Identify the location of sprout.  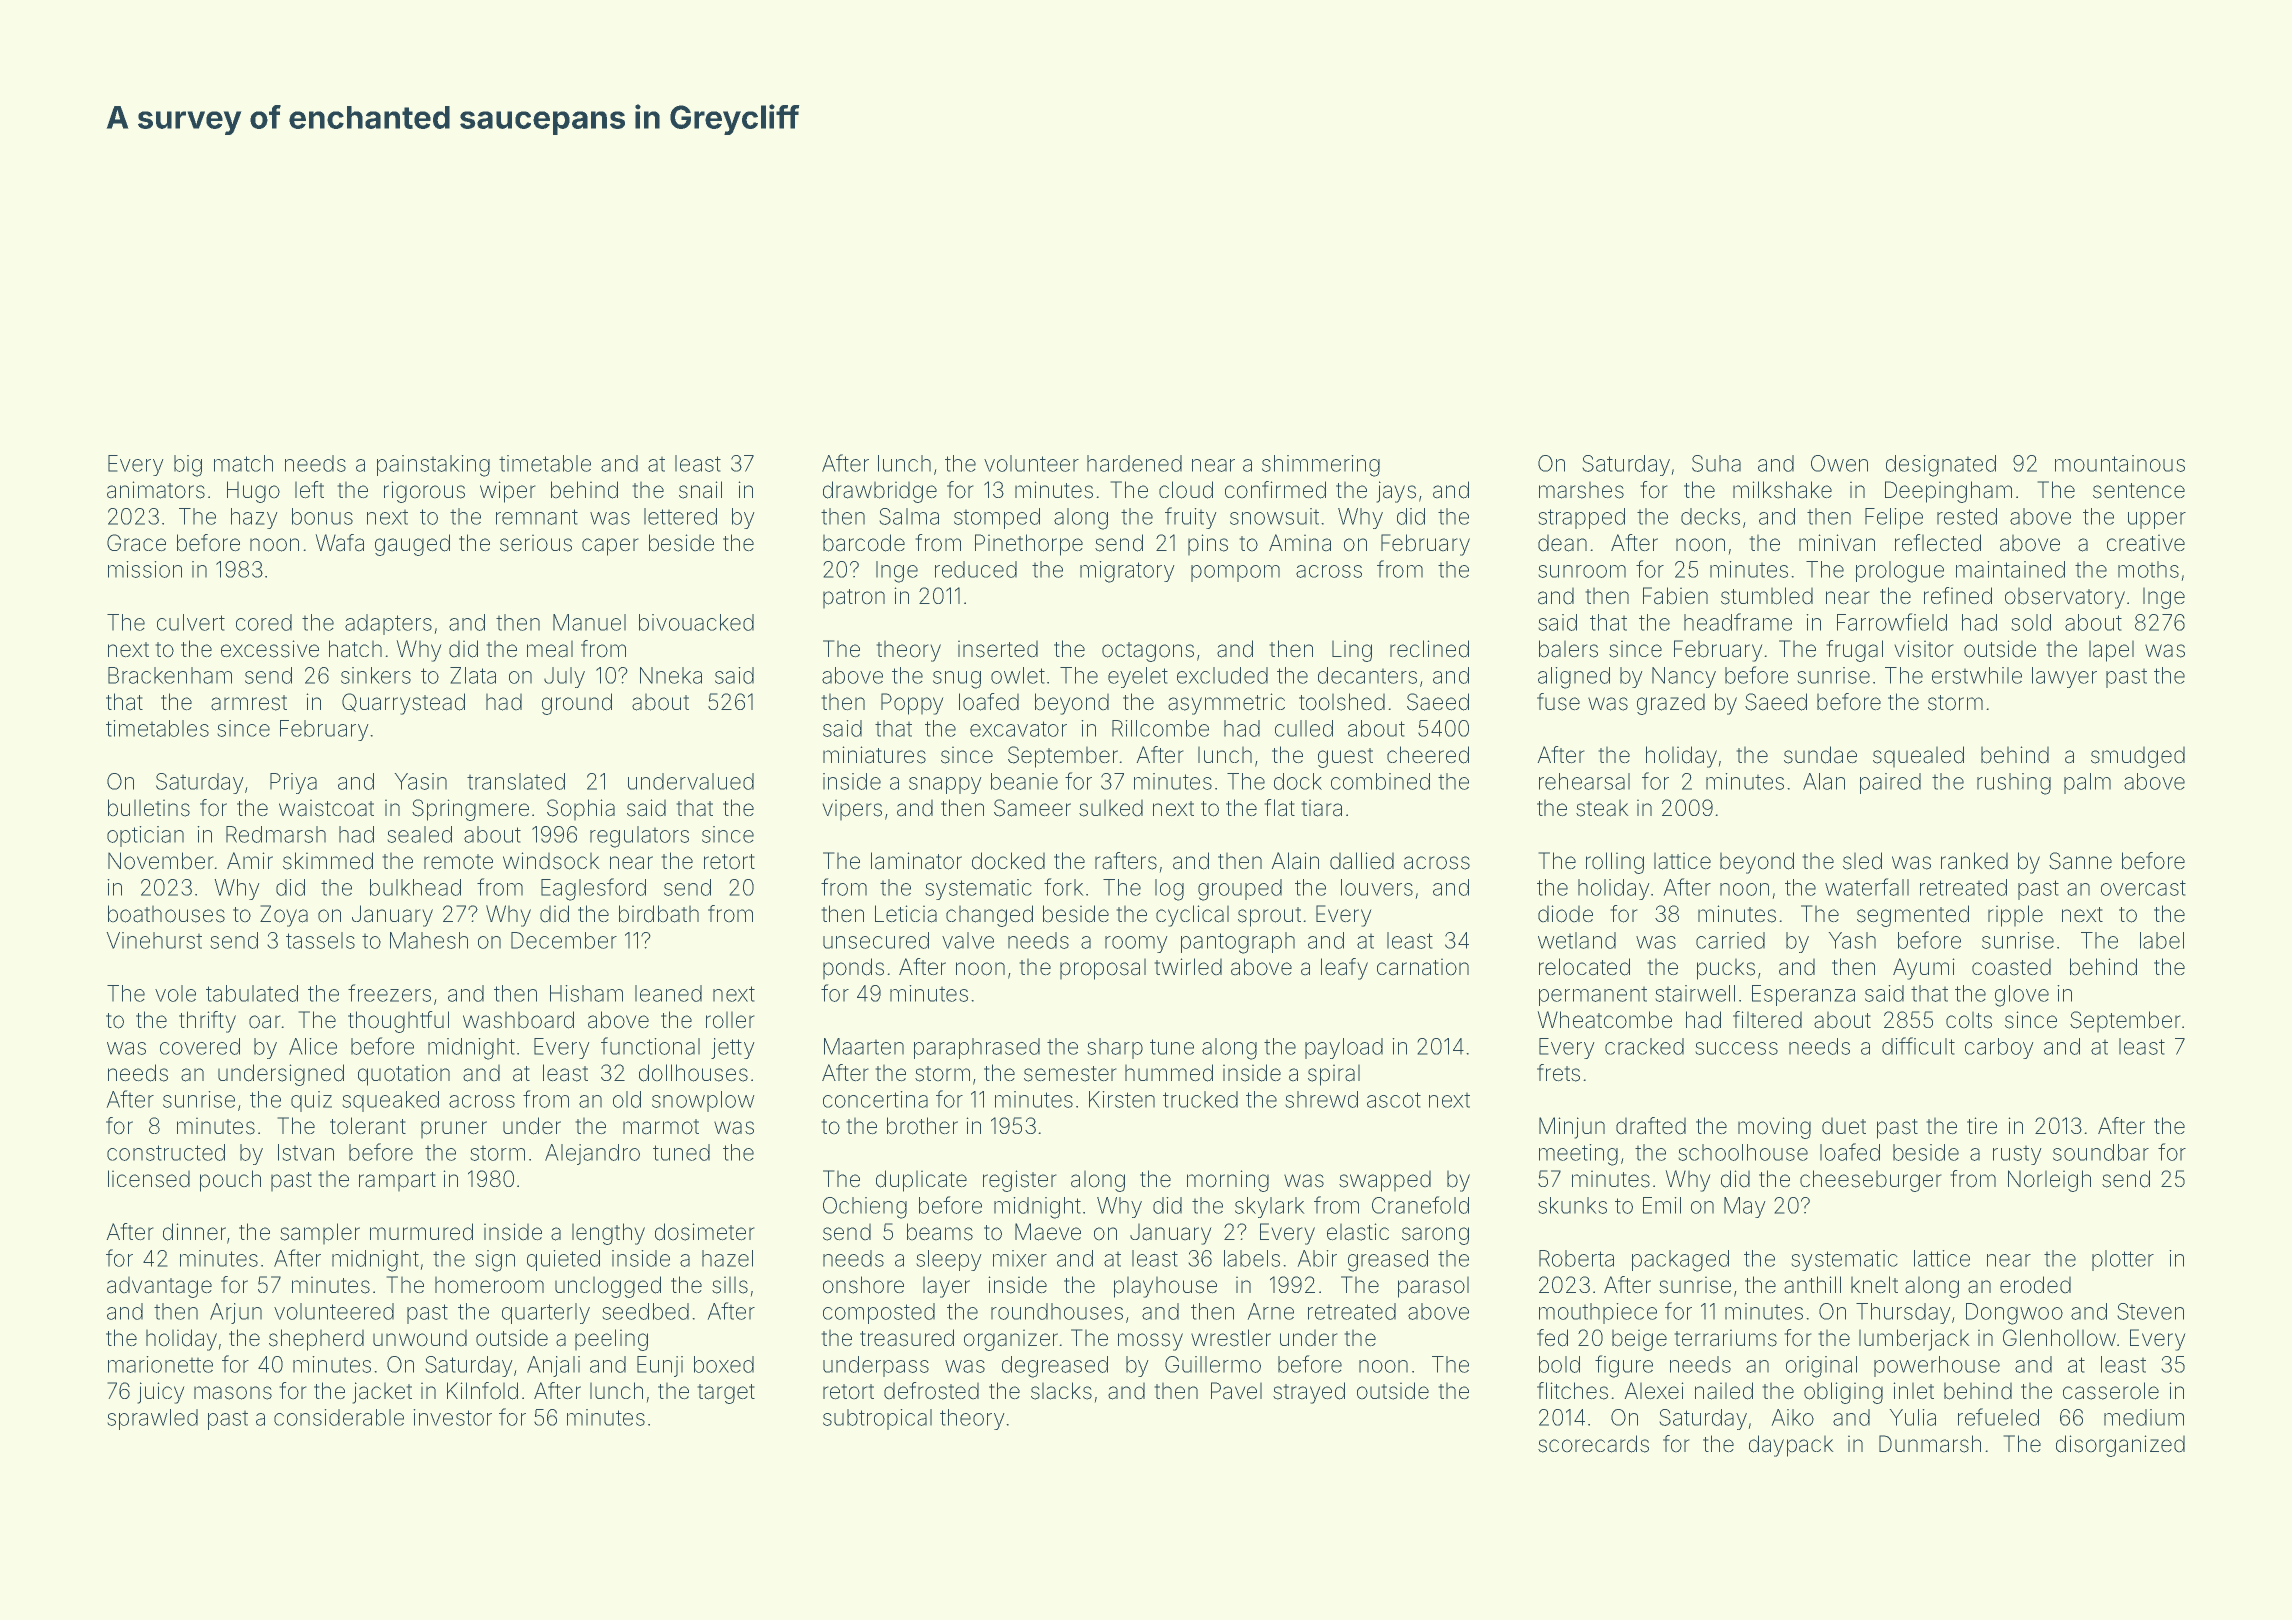
(1269, 917).
